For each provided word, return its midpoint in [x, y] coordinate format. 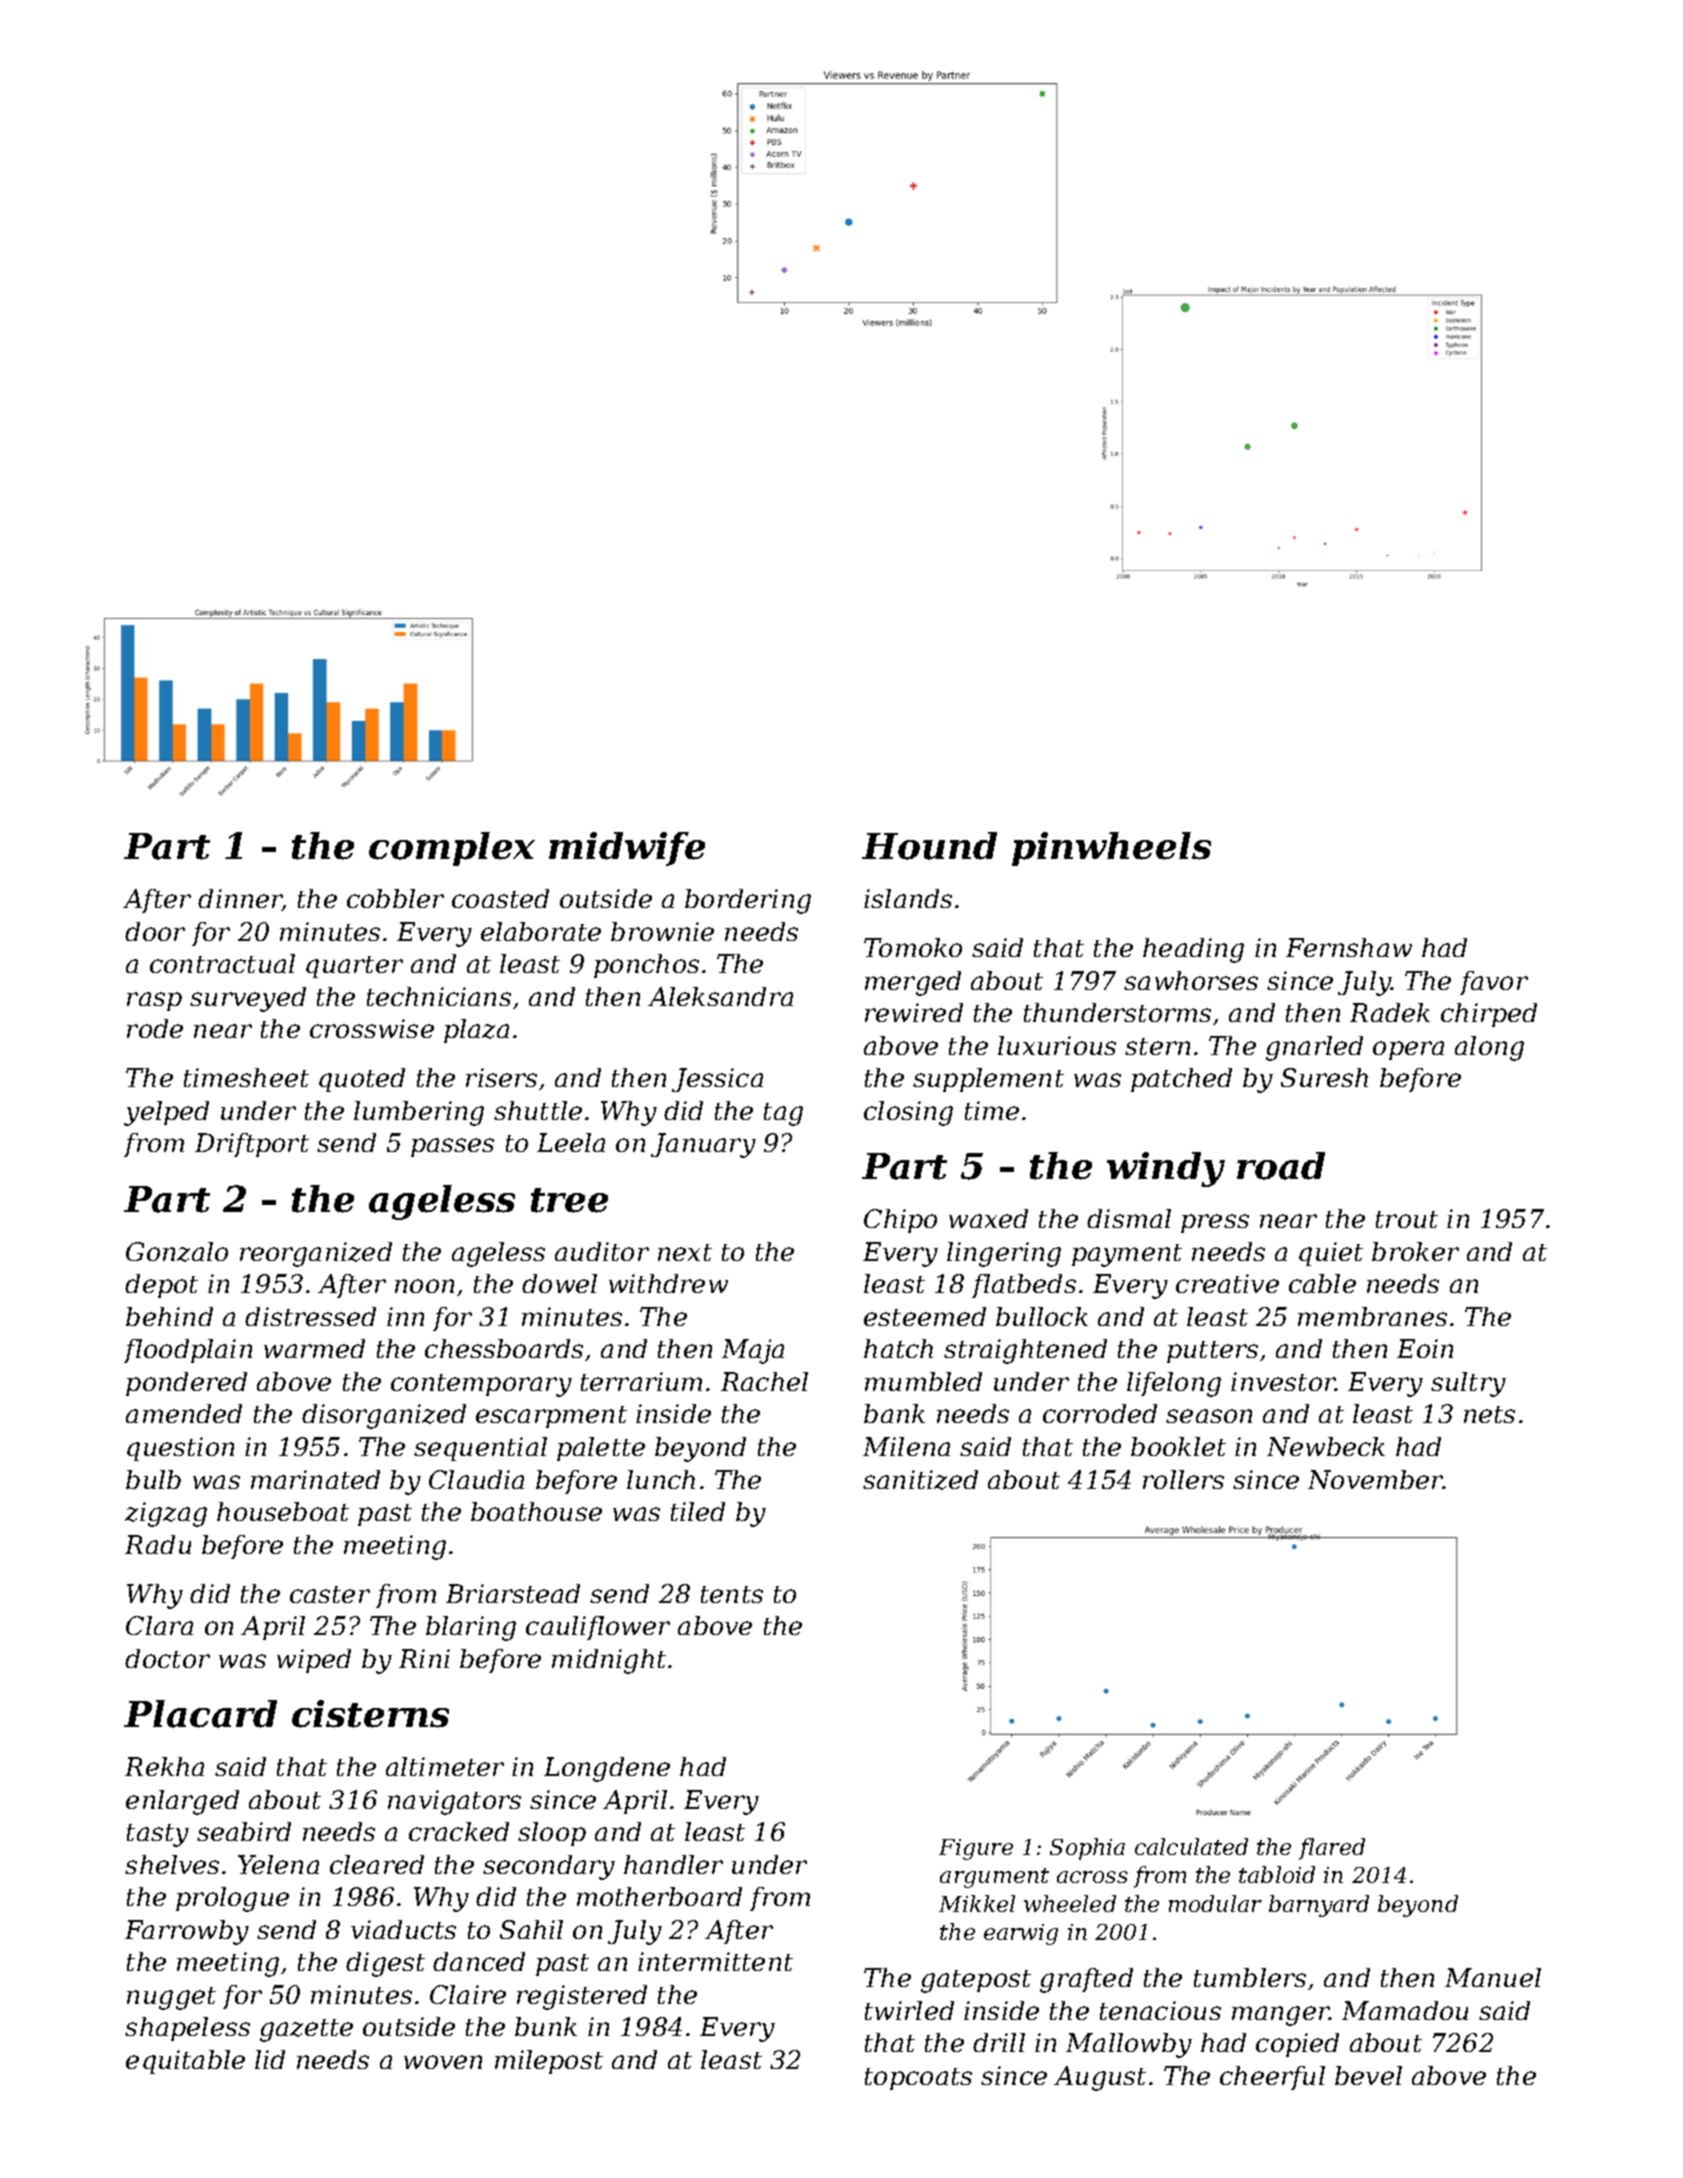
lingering [1004, 1254]
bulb [153, 1479]
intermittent [715, 1961]
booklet [1178, 1446]
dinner [240, 900]
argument [994, 1878]
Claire [468, 1994]
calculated [1191, 1846]
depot [161, 1286]
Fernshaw [1349, 947]
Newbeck [1326, 1446]
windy [1166, 1169]
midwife [627, 849]
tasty [158, 1835]
